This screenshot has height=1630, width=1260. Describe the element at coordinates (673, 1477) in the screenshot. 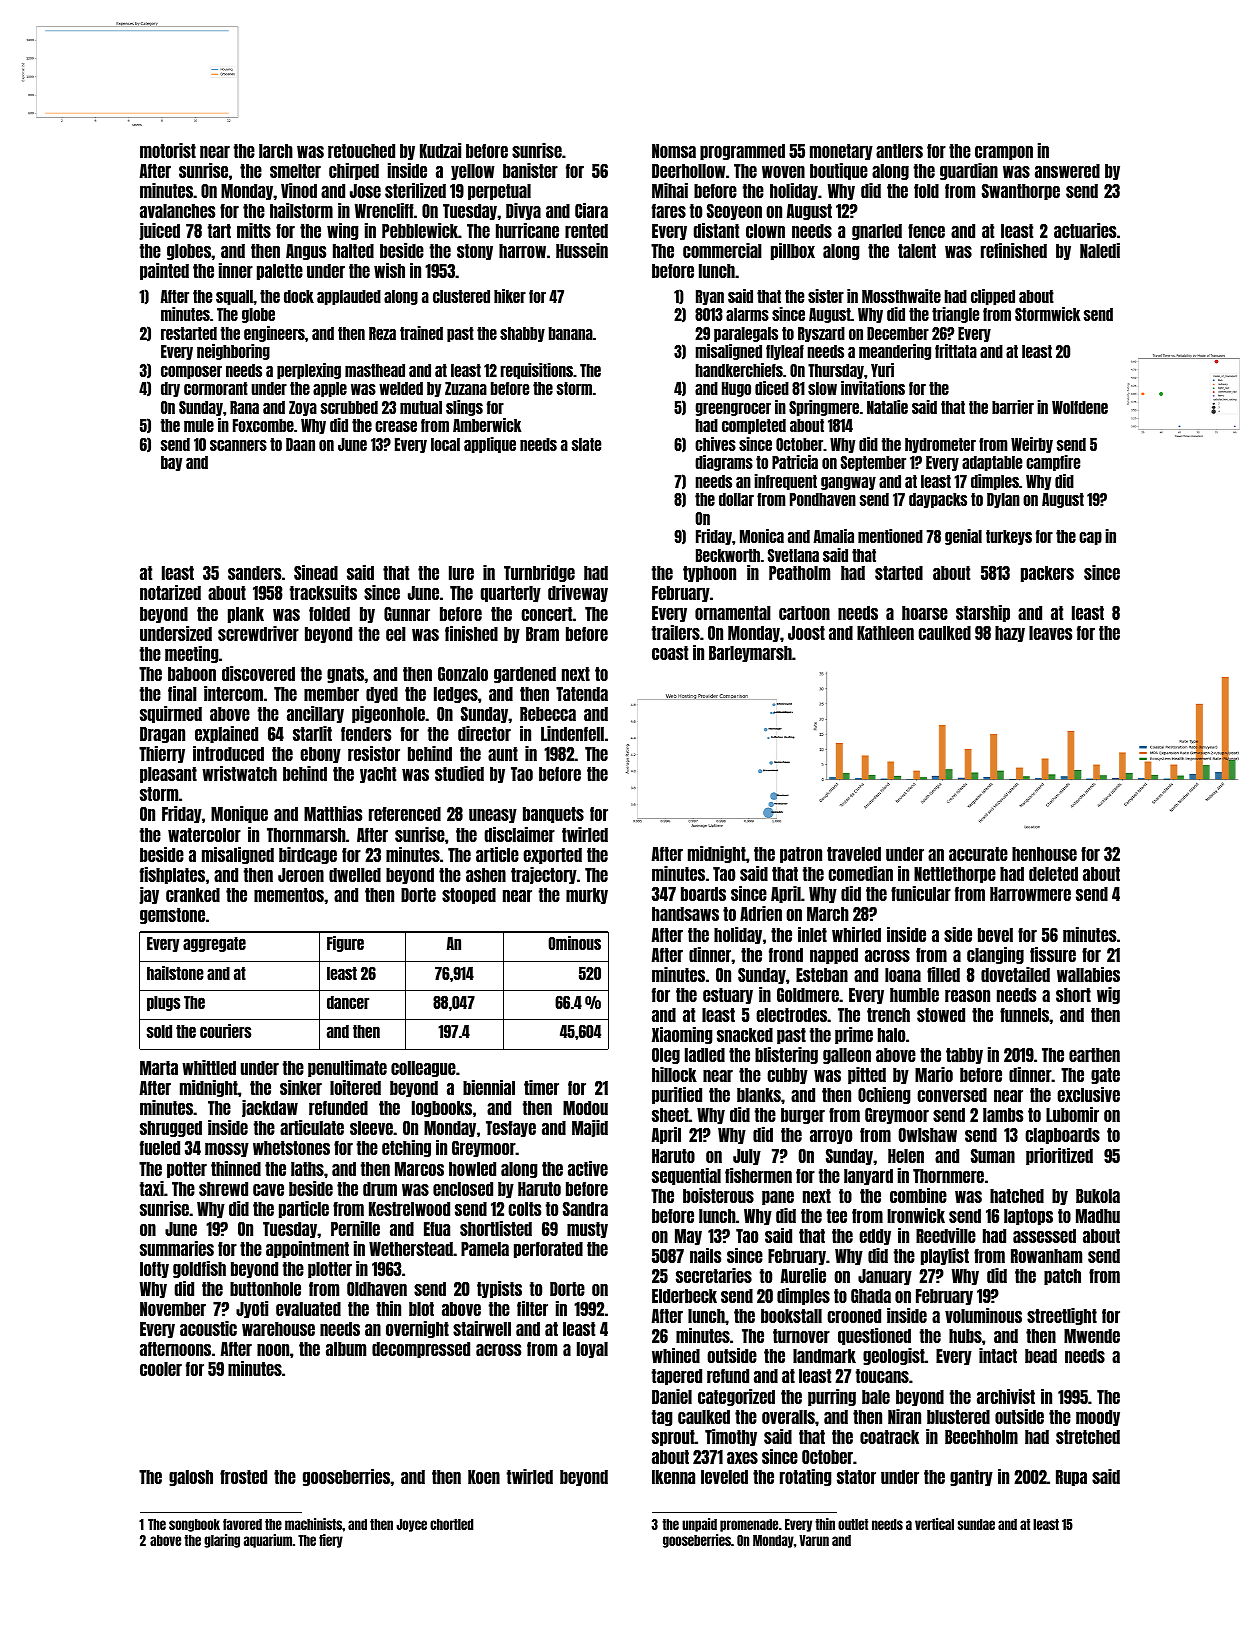

I see `Ikenna` at that location.
